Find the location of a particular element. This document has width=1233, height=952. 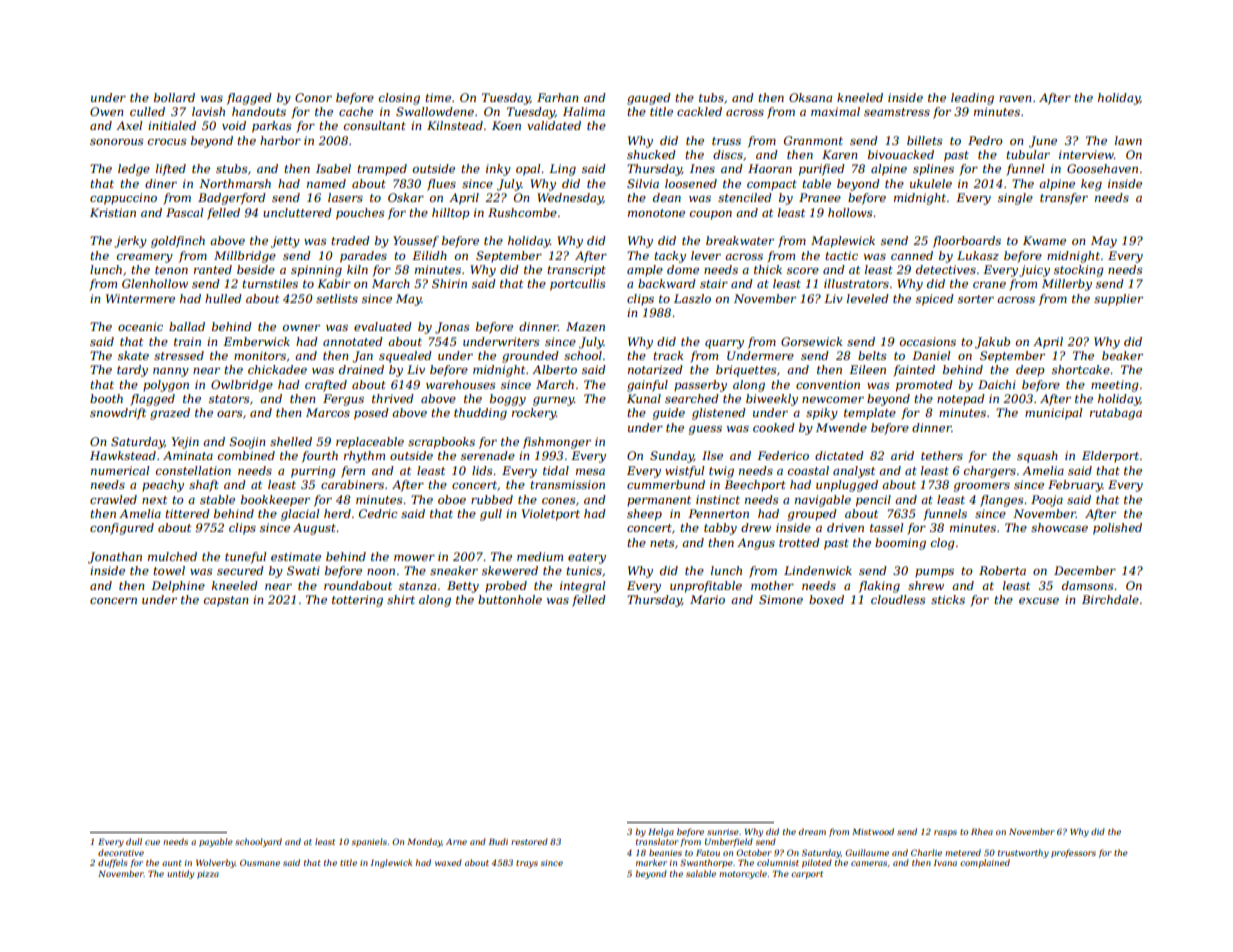

polished is located at coordinates (1117, 529).
